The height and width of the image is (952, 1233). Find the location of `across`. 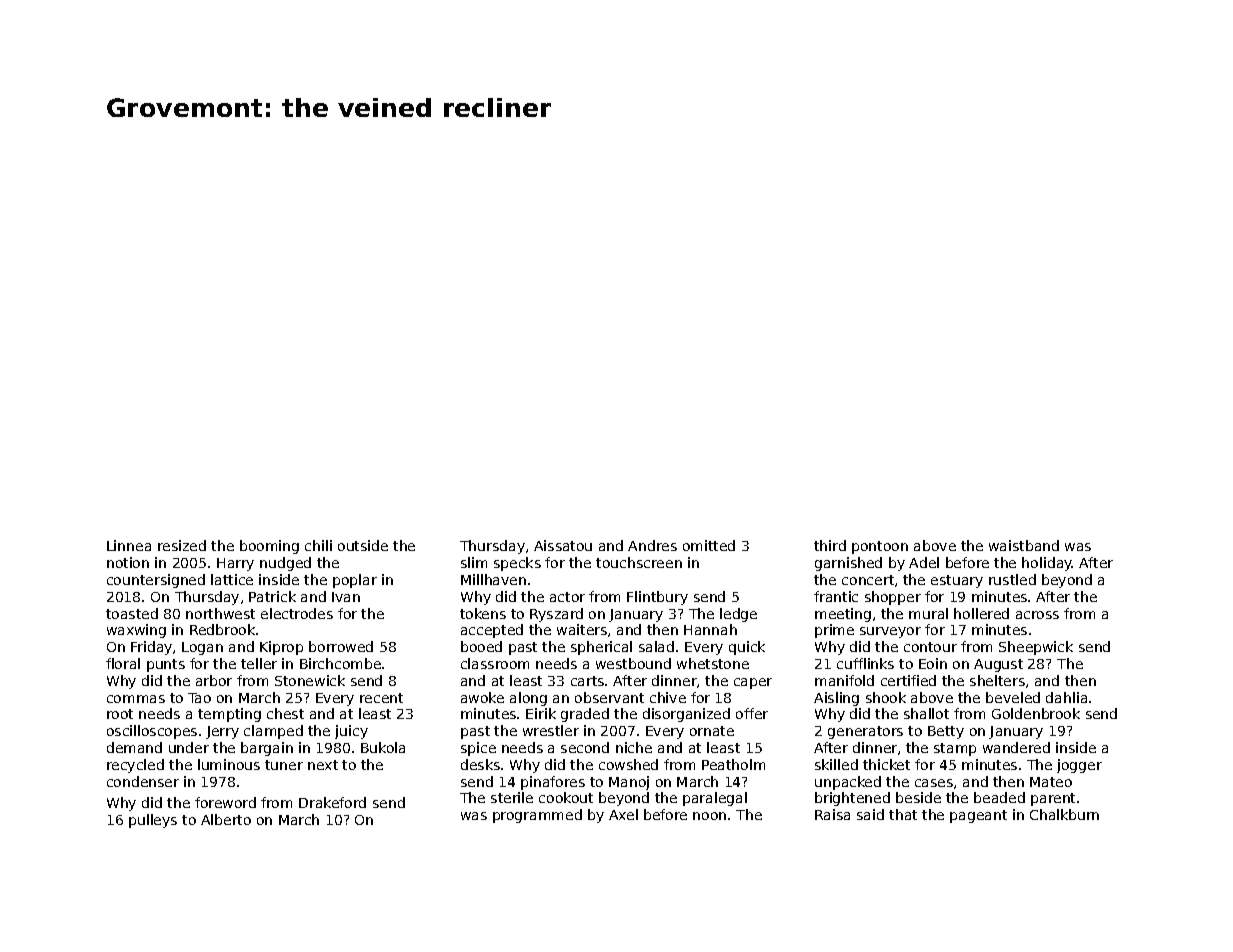

across is located at coordinates (1037, 615).
